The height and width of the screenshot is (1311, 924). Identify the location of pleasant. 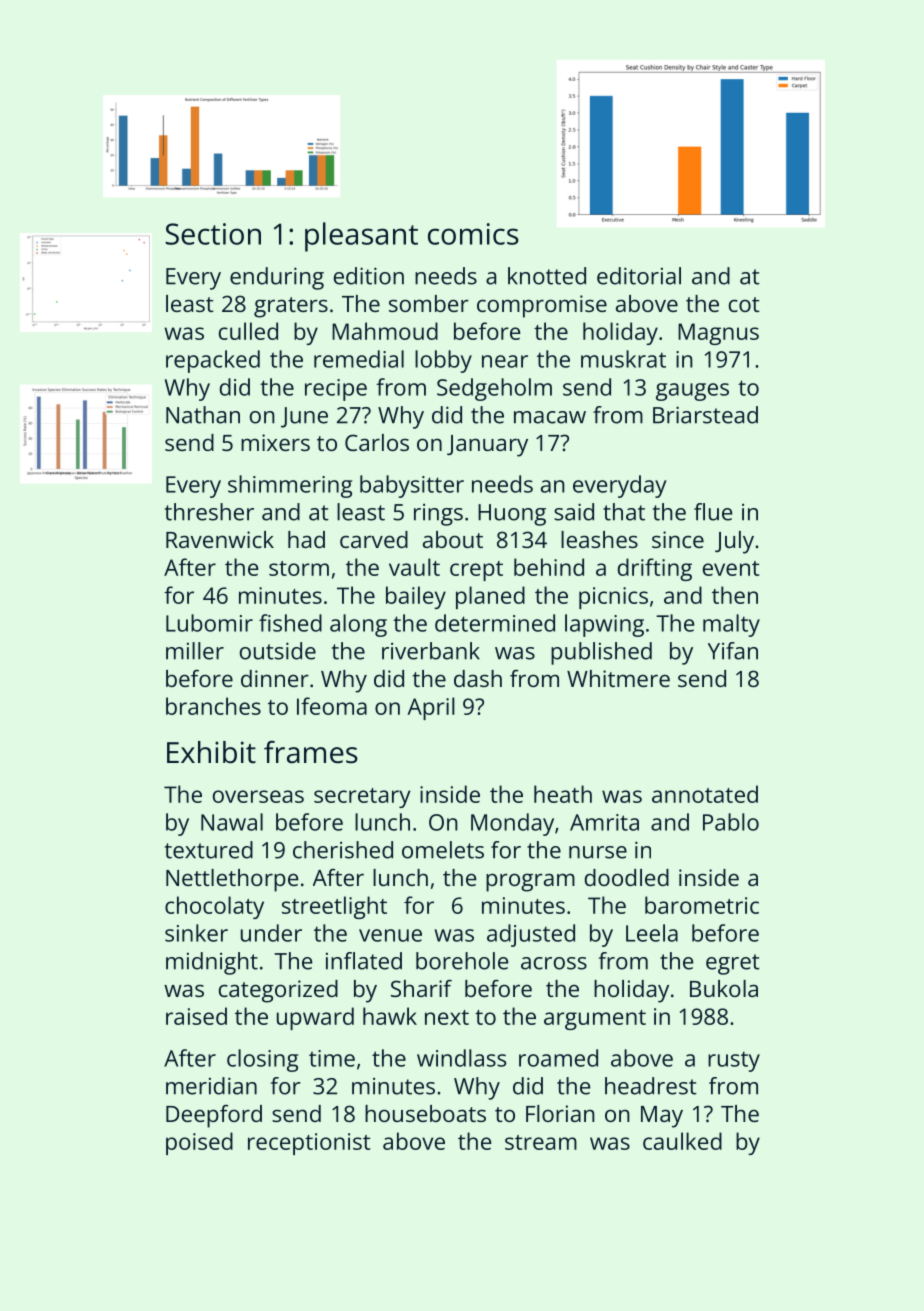
(361, 237).
